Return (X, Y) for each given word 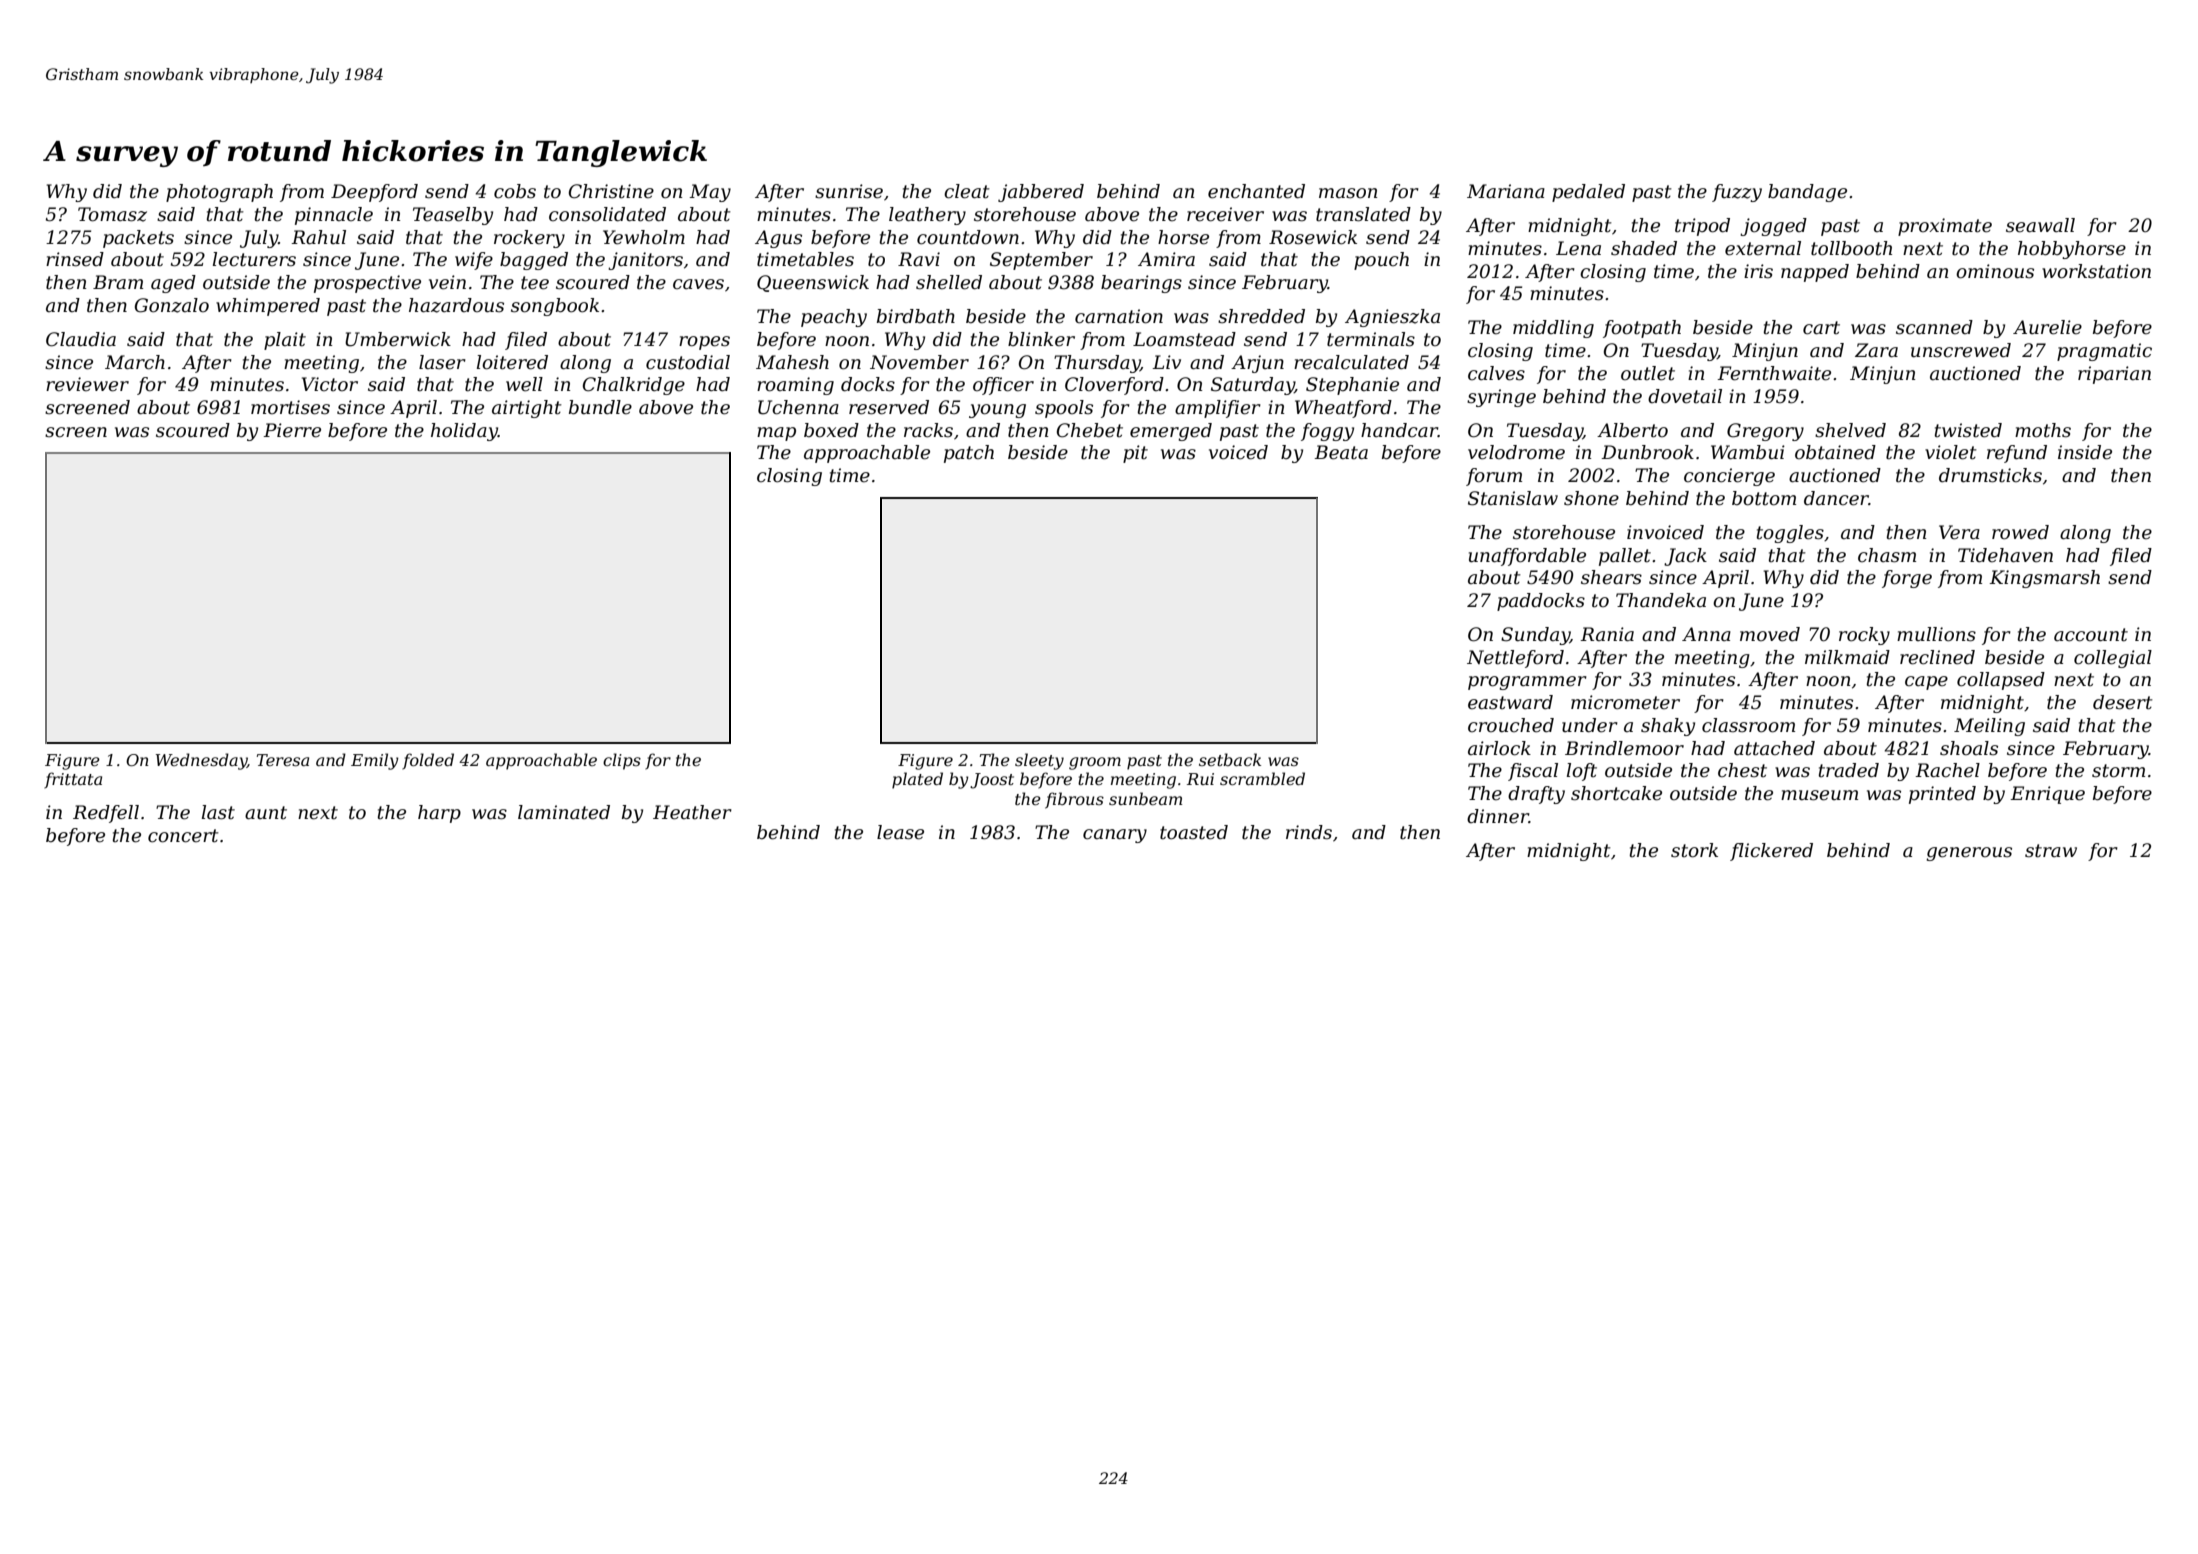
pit (1135, 454)
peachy (834, 318)
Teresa (283, 760)
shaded (1644, 248)
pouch (1381, 261)
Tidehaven (2005, 555)
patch (969, 454)
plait (285, 341)
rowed (2020, 532)
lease (900, 832)
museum (1819, 795)
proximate (1945, 227)
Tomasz (112, 214)
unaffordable (1527, 557)
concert (183, 836)
